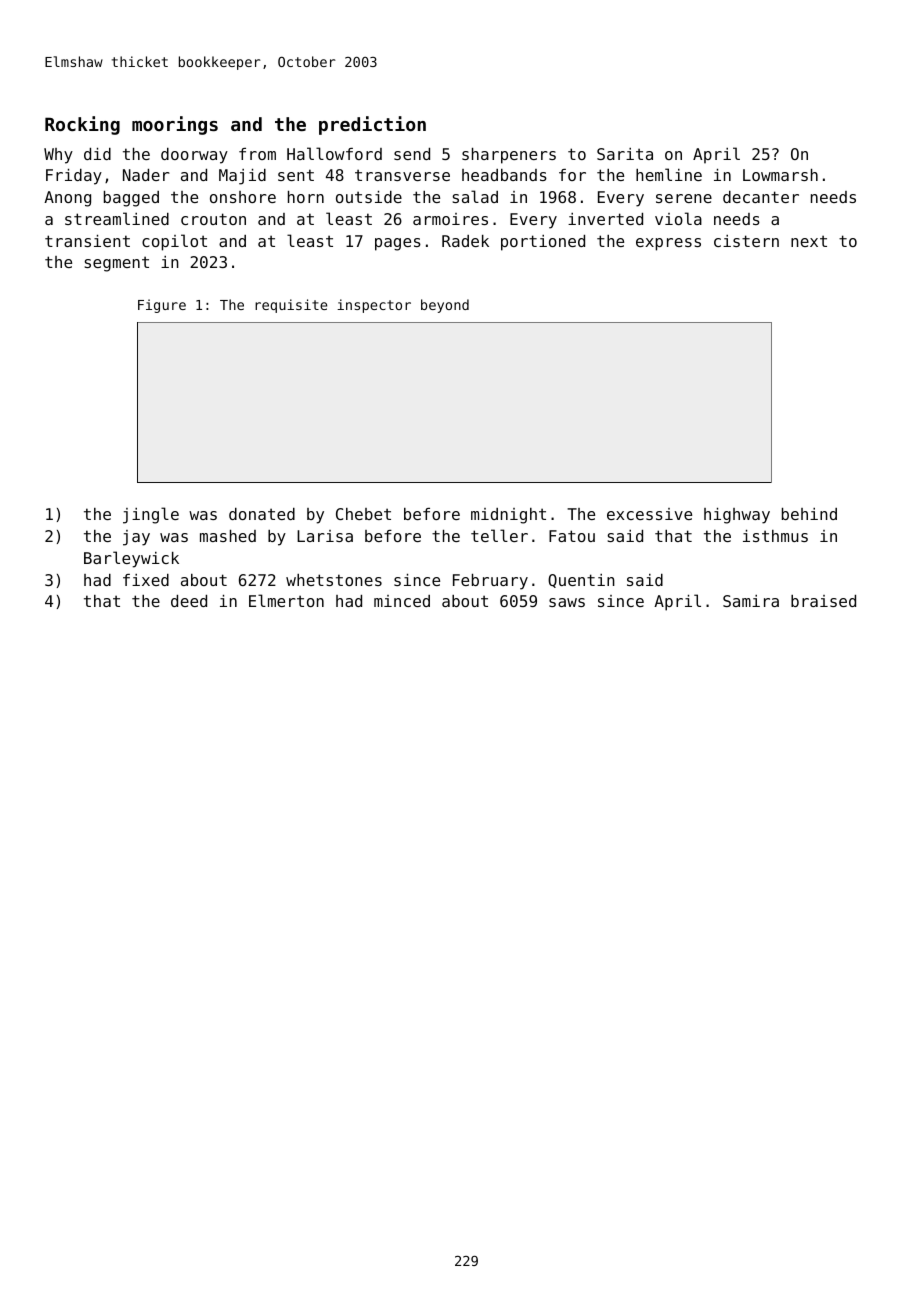  What do you see at coordinates (402, 601) in the page?
I see `minced` at bounding box center [402, 601].
